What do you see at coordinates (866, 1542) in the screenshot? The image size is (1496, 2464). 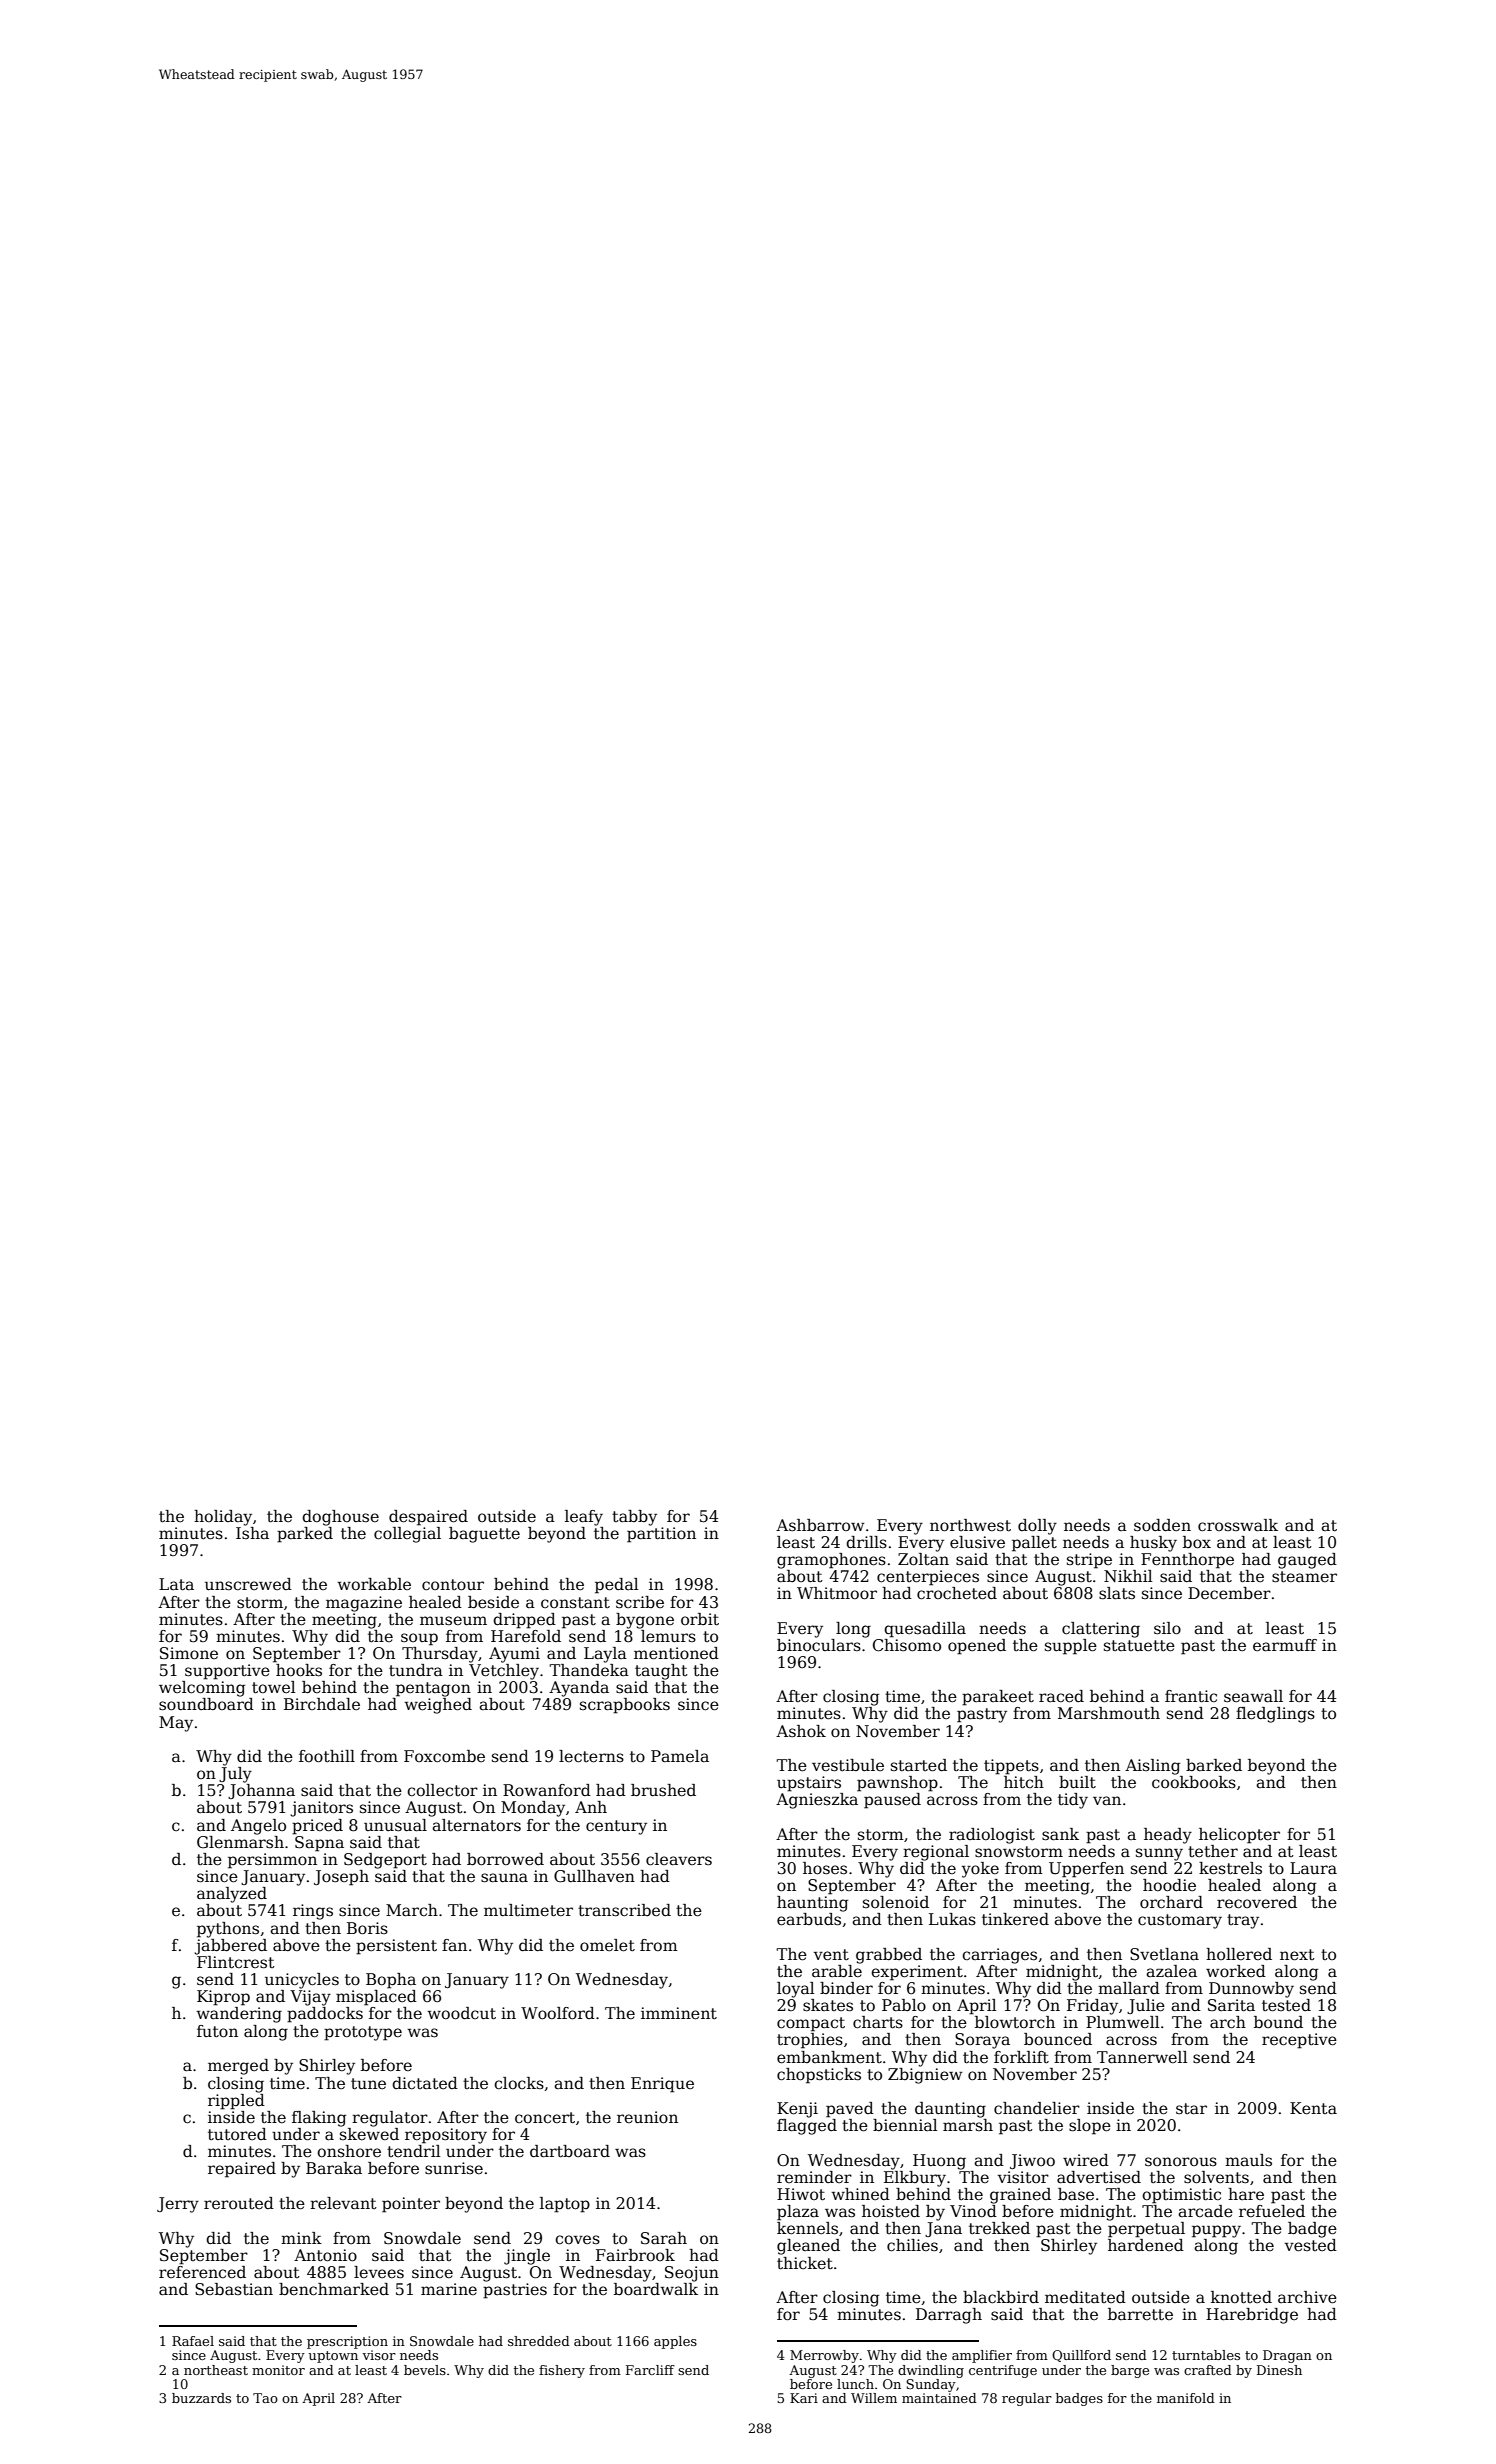 I see `drills` at bounding box center [866, 1542].
